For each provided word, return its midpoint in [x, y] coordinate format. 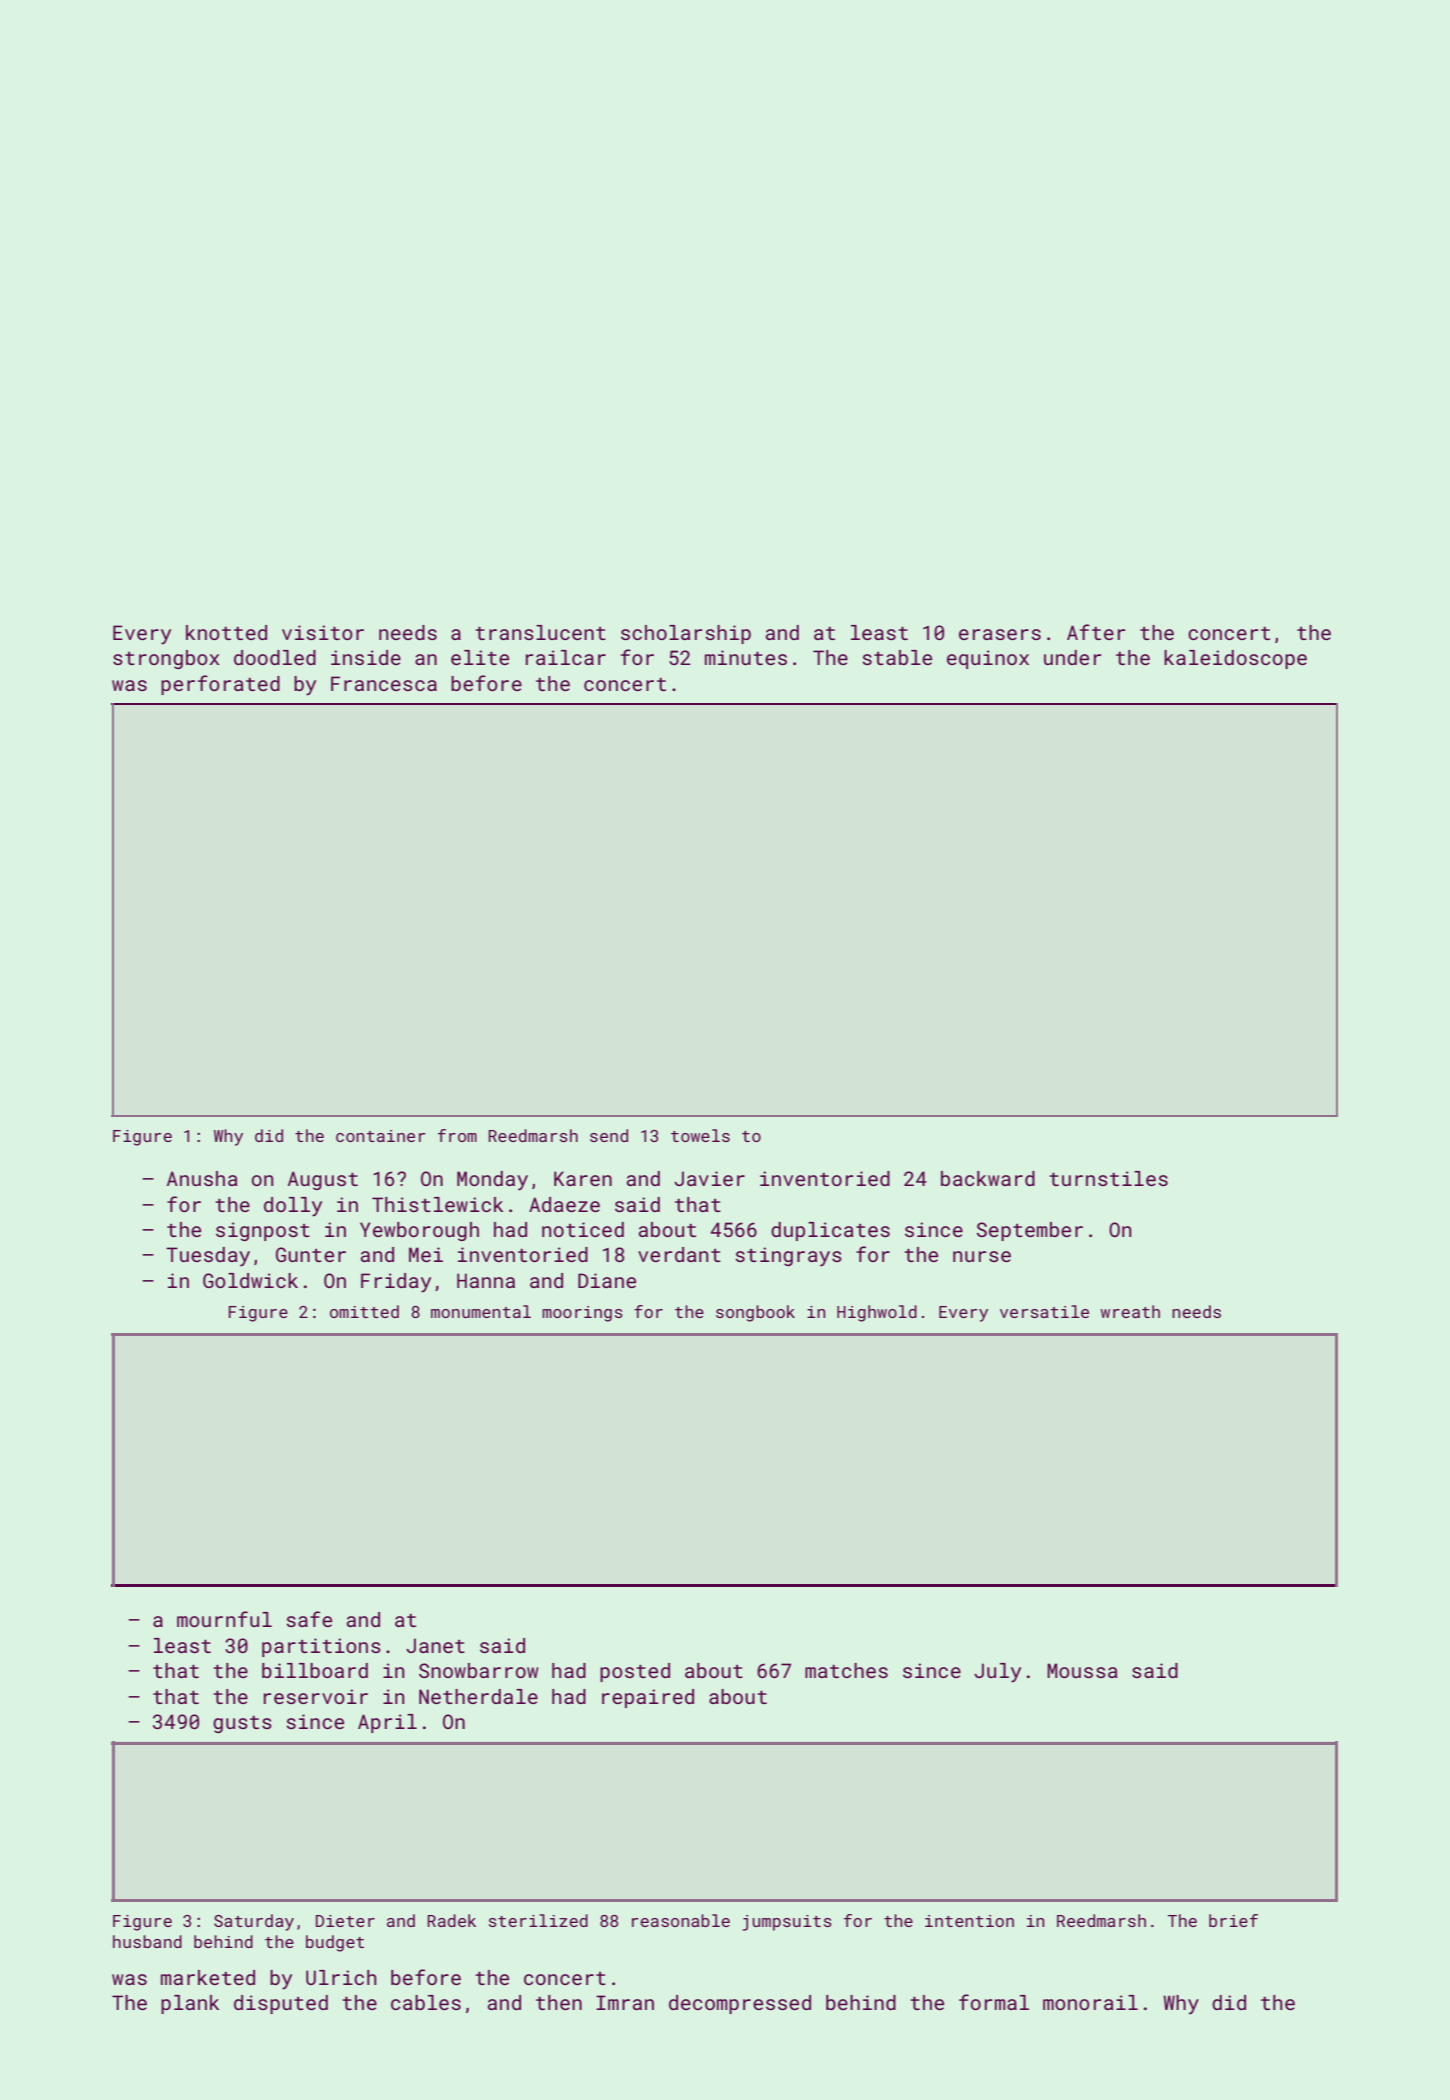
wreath [1130, 1311]
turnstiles [1108, 1178]
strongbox [166, 659]
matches [846, 1670]
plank [190, 2004]
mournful [224, 1619]
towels [700, 1135]
